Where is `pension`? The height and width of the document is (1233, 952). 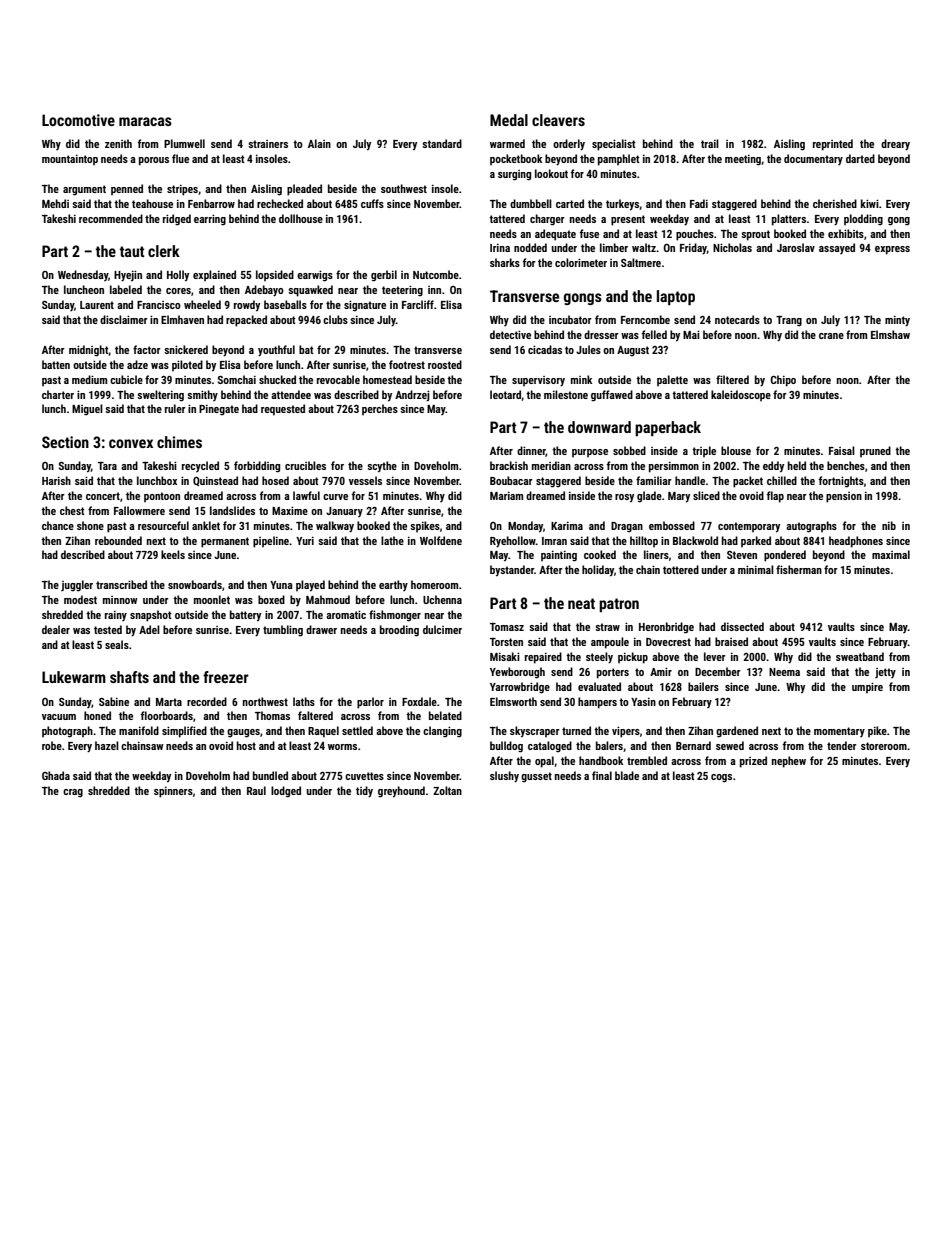 pension is located at coordinates (844, 497).
